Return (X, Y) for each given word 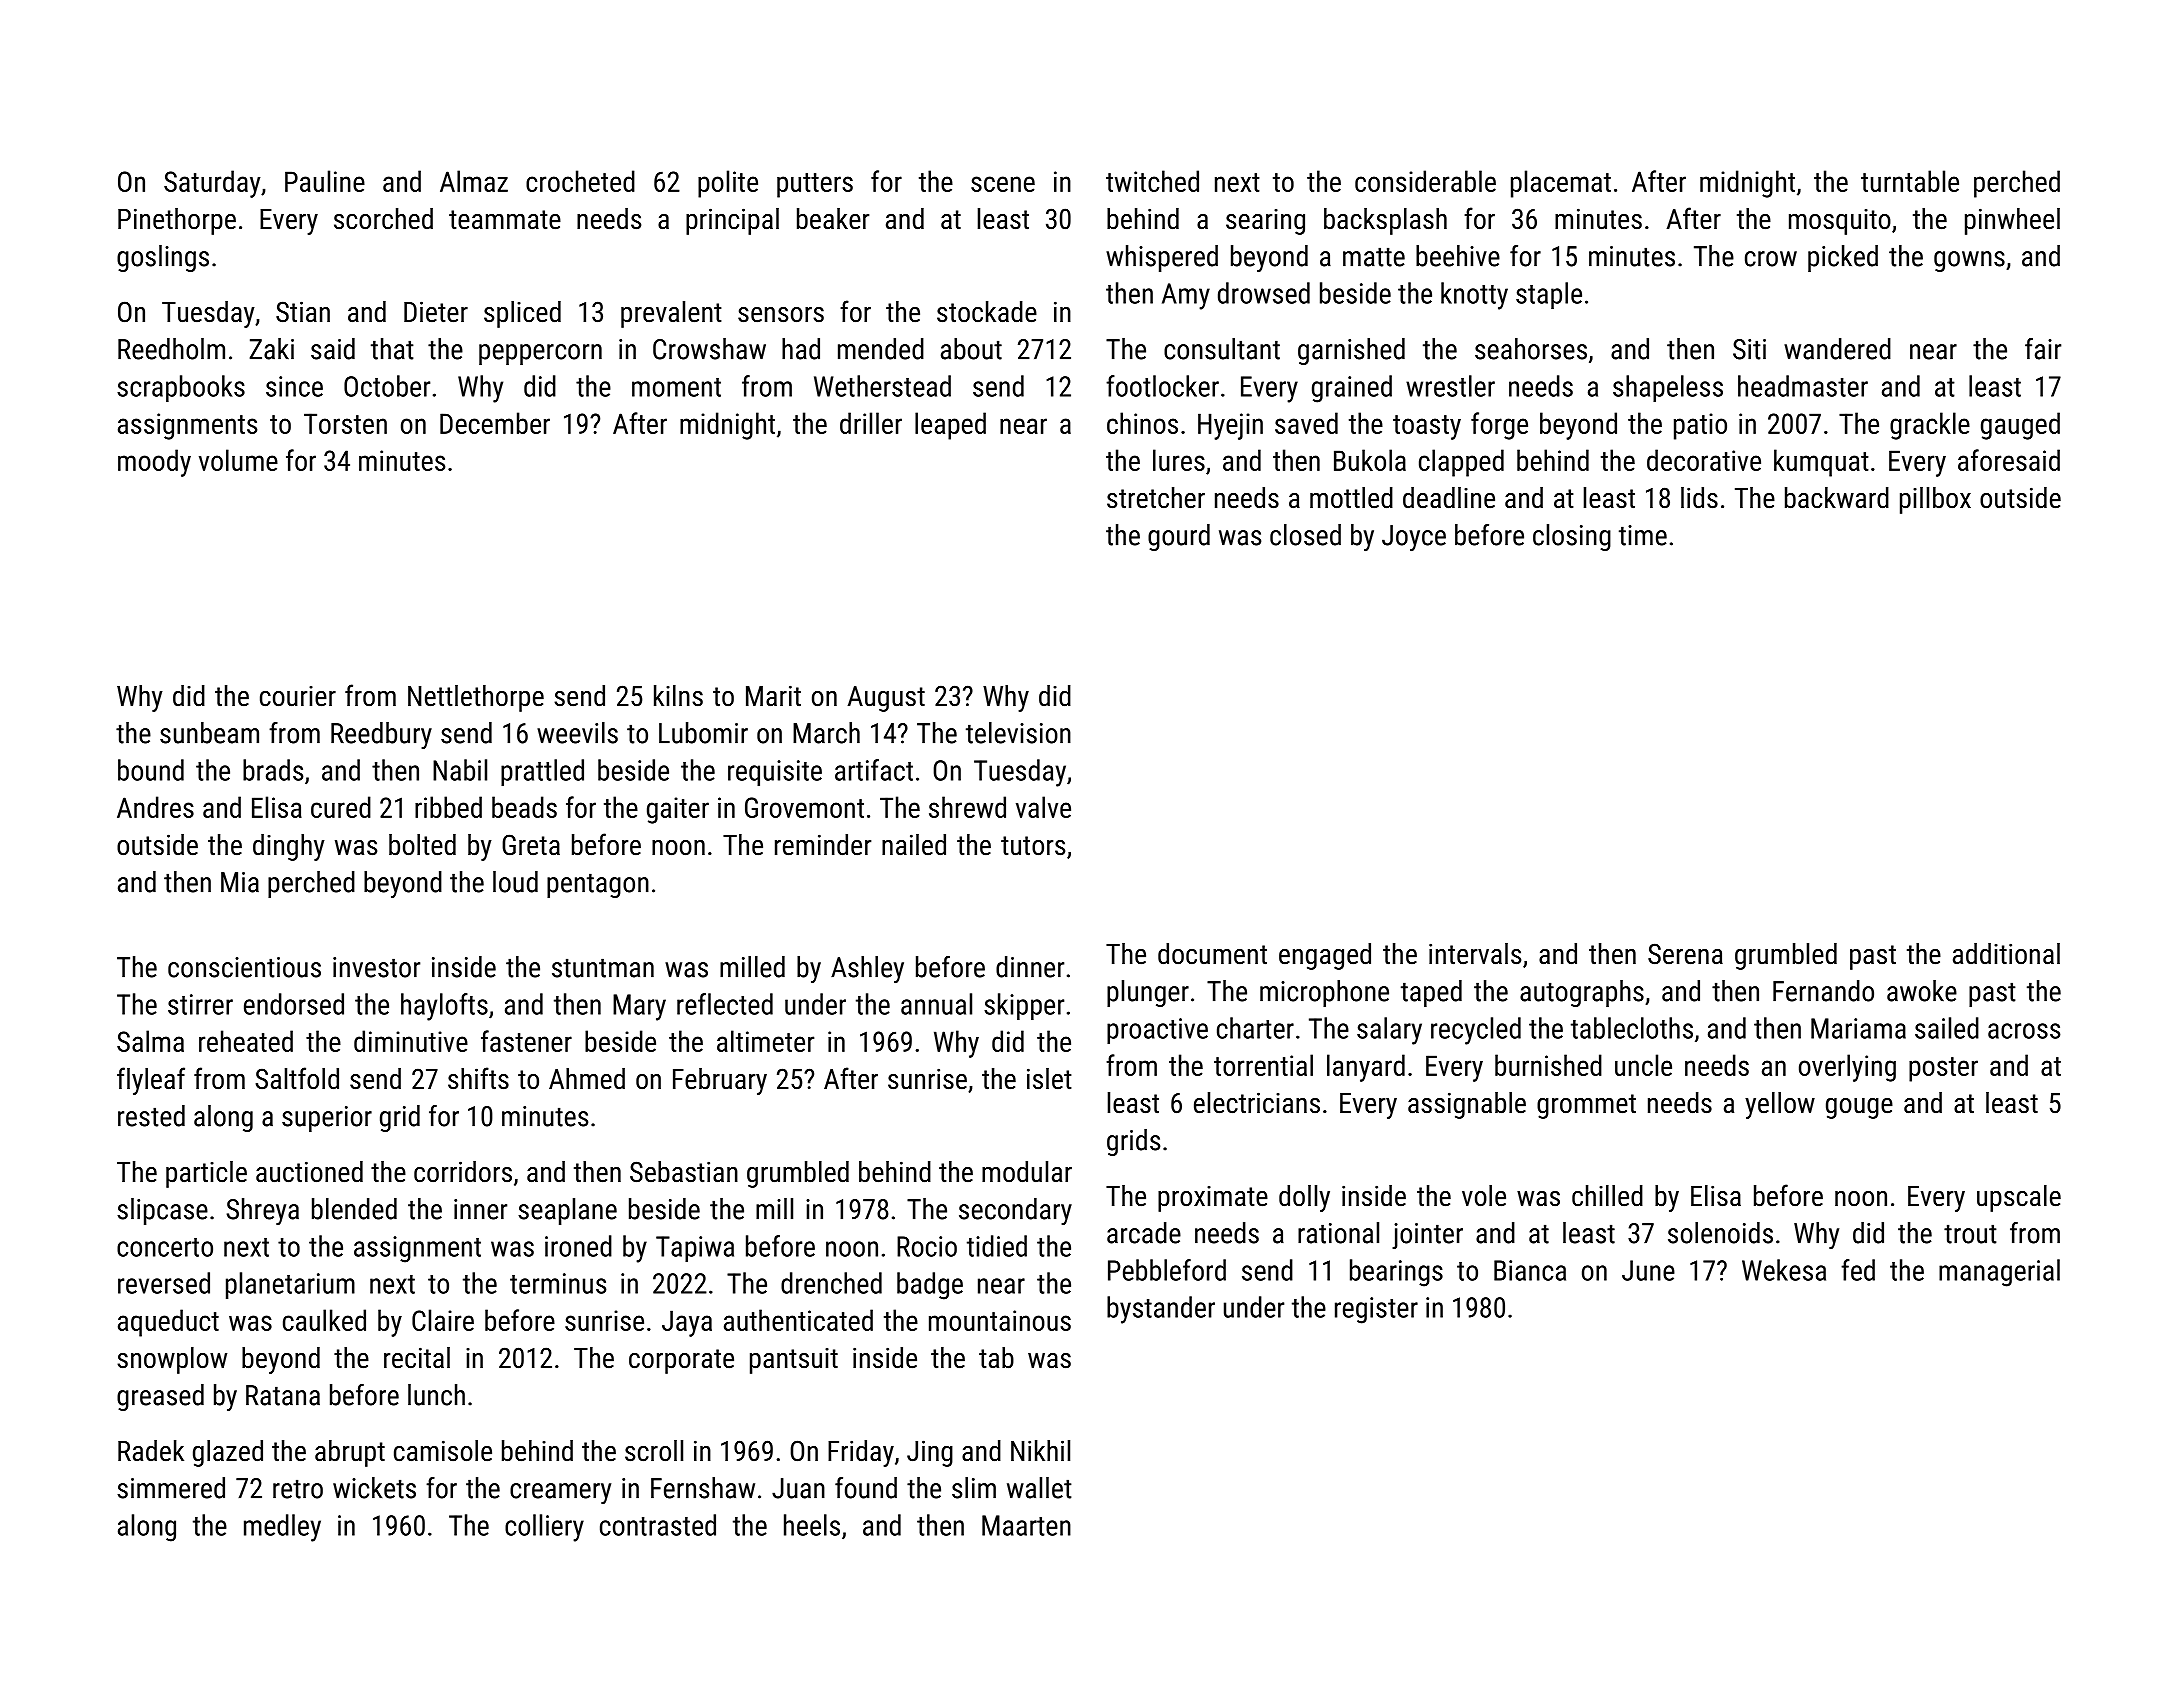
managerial (1999, 1273)
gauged (2020, 426)
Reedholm (171, 349)
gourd (1179, 537)
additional (2006, 954)
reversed (164, 1283)
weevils (577, 733)
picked (1843, 258)
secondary (1015, 1211)
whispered (1162, 258)
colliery (544, 1528)
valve (1043, 807)
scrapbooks (181, 388)
